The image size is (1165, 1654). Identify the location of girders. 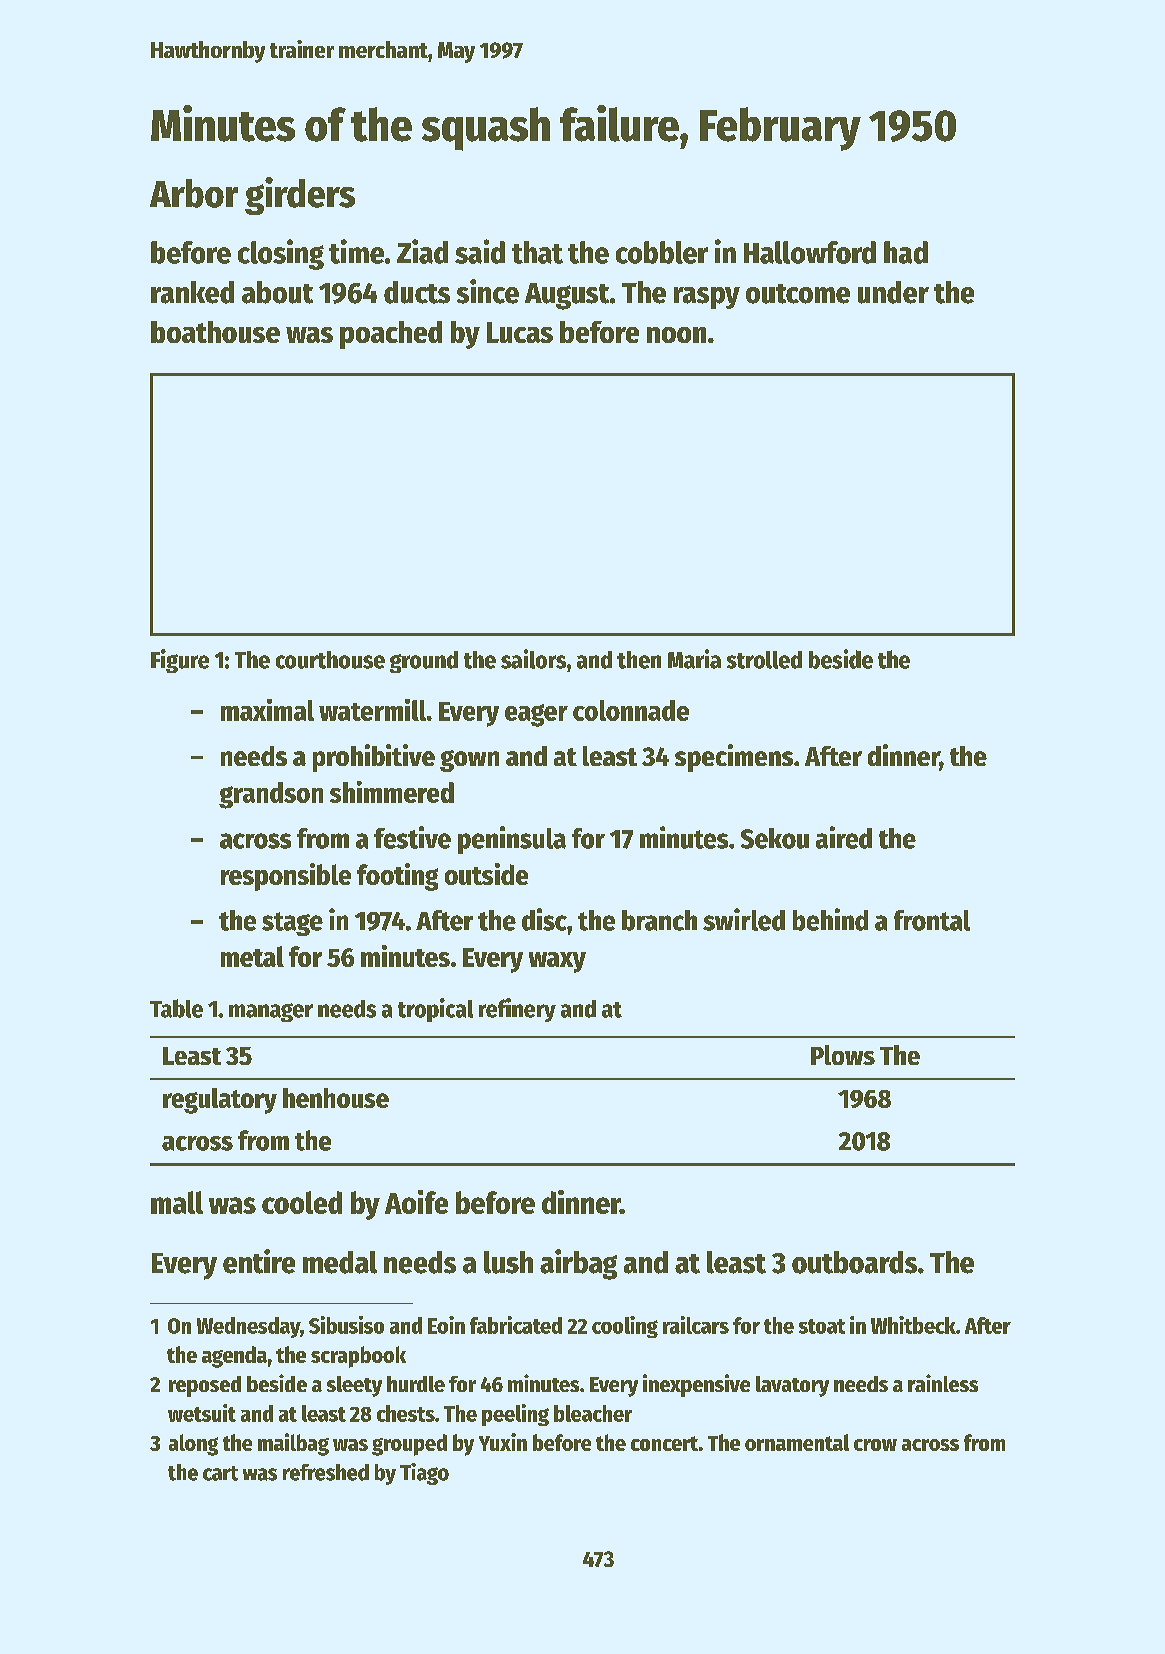
(300, 196).
